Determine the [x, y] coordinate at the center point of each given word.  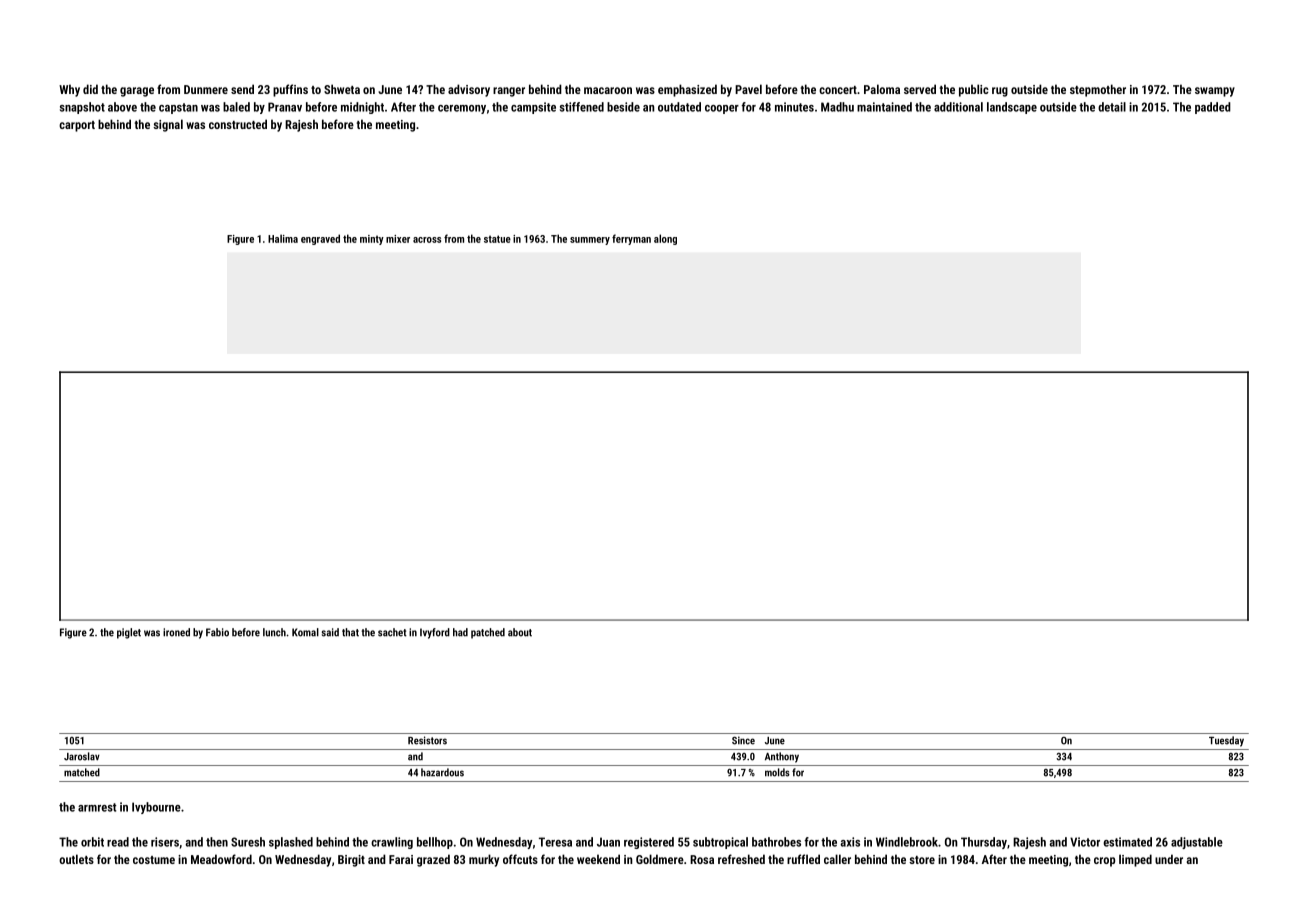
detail [1112, 107]
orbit [92, 842]
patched [488, 633]
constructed [238, 124]
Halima [283, 238]
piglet [129, 633]
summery [590, 241]
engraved [320, 239]
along [665, 239]
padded [1213, 108]
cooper [722, 109]
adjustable [1197, 843]
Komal [305, 632]
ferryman [631, 239]
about [520, 632]
